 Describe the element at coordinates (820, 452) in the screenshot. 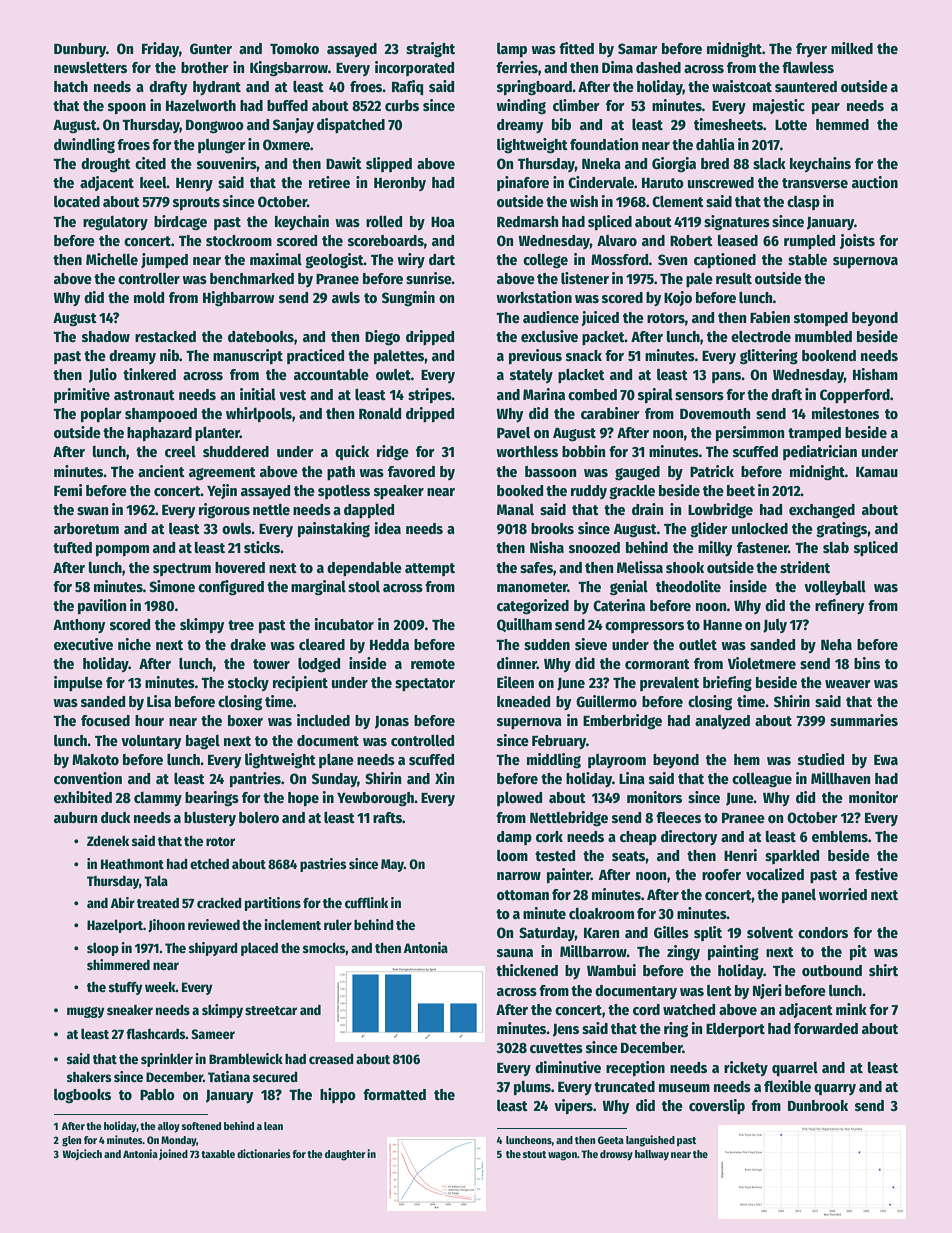

I see `pediatrician` at that location.
